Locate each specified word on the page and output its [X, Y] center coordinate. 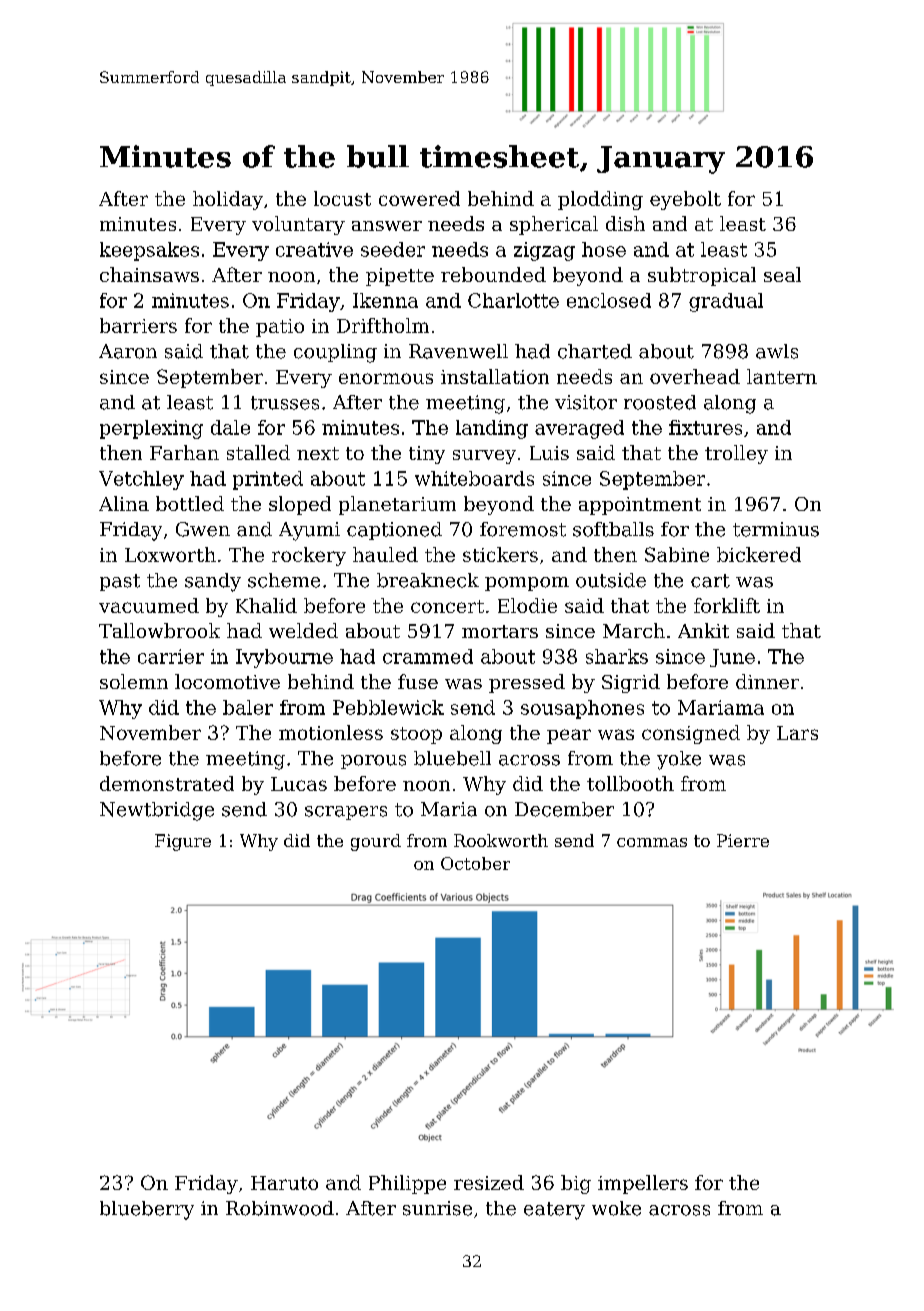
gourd [376, 842]
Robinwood [280, 1208]
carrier [171, 656]
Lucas [299, 784]
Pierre [743, 840]
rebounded [493, 274]
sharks [617, 656]
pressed [527, 683]
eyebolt [685, 200]
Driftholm [383, 325]
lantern [782, 376]
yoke [679, 760]
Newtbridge [157, 811]
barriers [138, 325]
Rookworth [501, 840]
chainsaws [149, 274]
